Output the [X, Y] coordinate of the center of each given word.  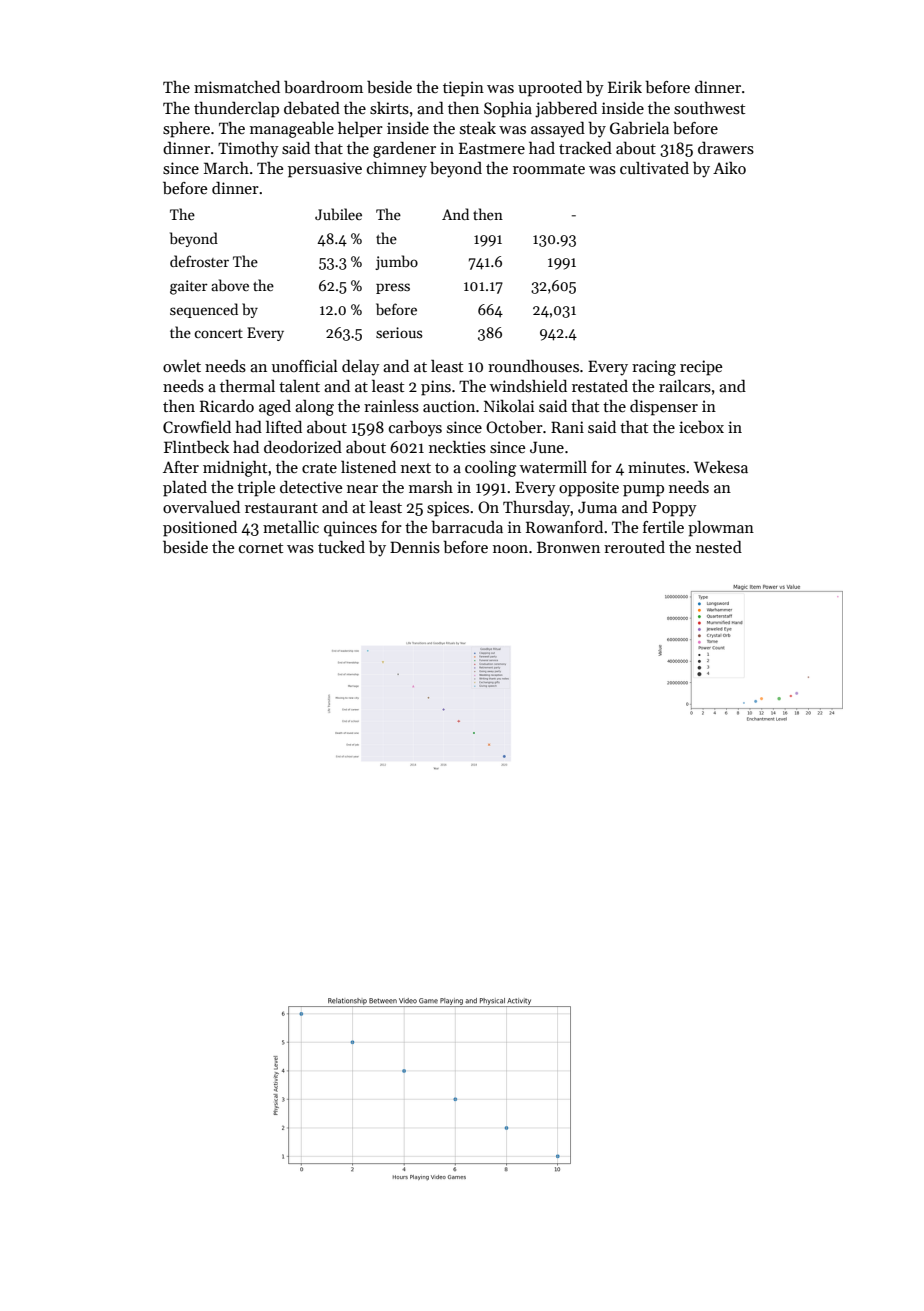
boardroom [323, 86]
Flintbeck [196, 447]
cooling [490, 469]
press [393, 288]
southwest [709, 108]
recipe [701, 368]
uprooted [550, 88]
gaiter [189, 287]
